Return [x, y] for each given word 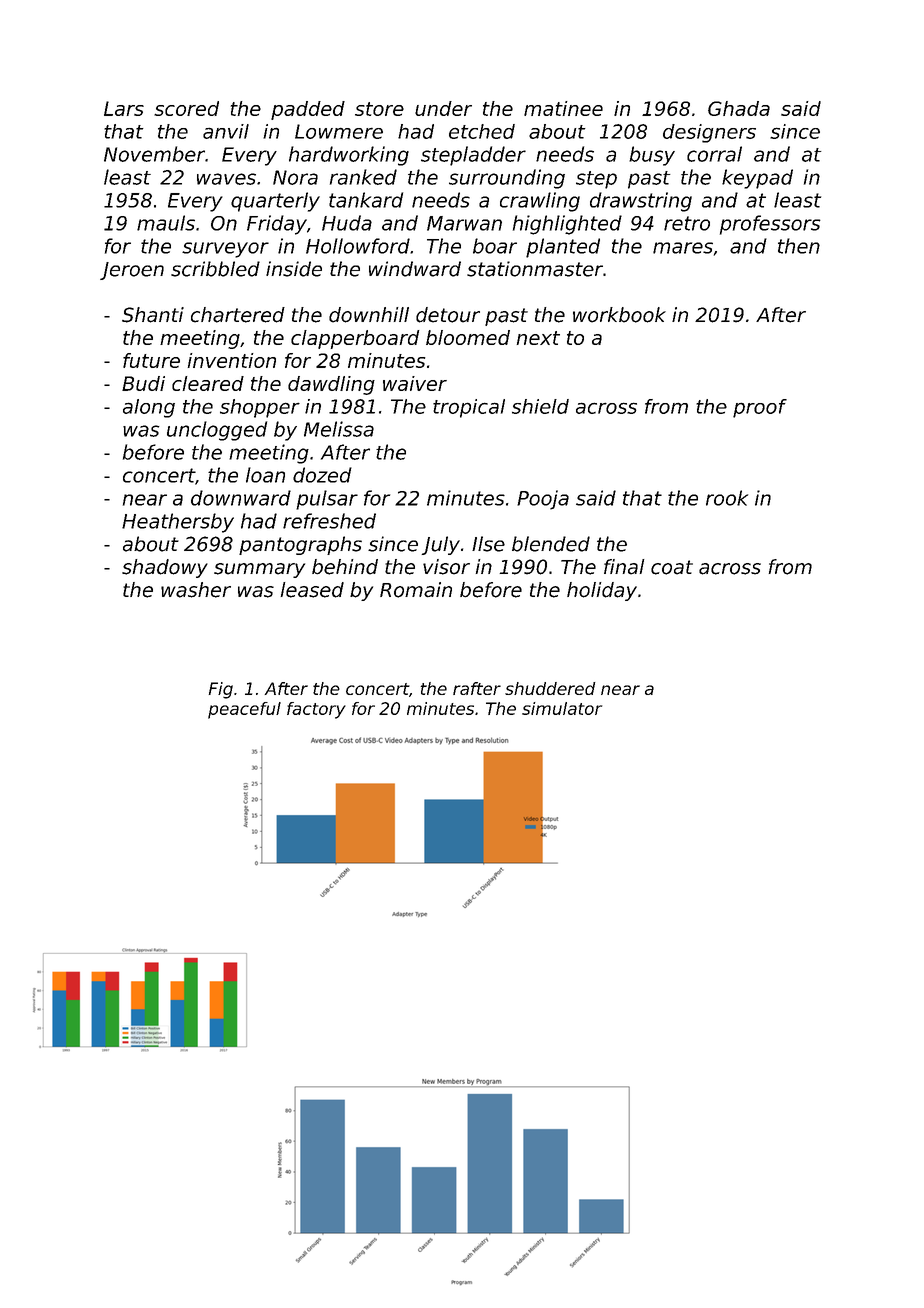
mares [683, 248]
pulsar [327, 500]
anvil [226, 131]
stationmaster [535, 269]
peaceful [244, 710]
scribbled [215, 269]
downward [241, 498]
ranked [363, 177]
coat [672, 567]
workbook [619, 315]
